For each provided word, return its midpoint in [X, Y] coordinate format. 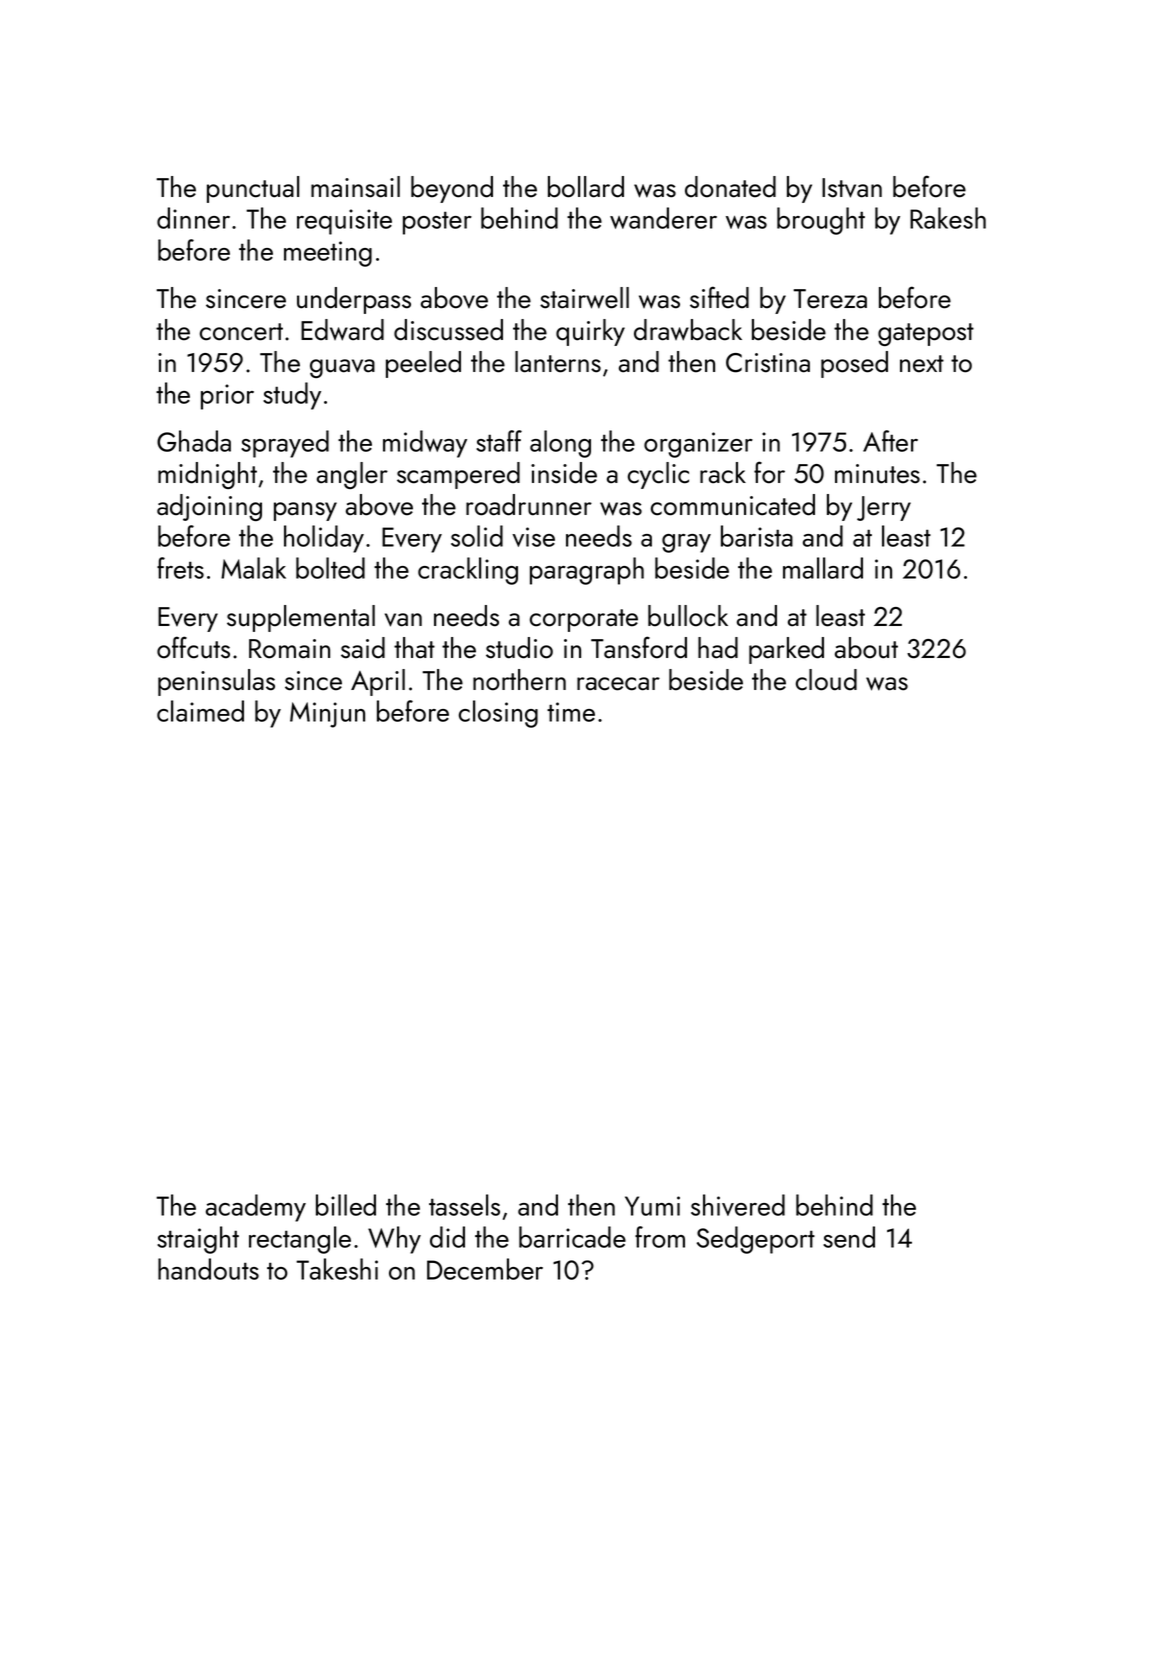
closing [498, 714]
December [485, 1269]
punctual [253, 189]
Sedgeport [756, 1240]
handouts [208, 1269]
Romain [289, 649]
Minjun [327, 715]
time [571, 712]
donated [730, 187]
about [866, 648]
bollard [586, 187]
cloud [826, 680]
